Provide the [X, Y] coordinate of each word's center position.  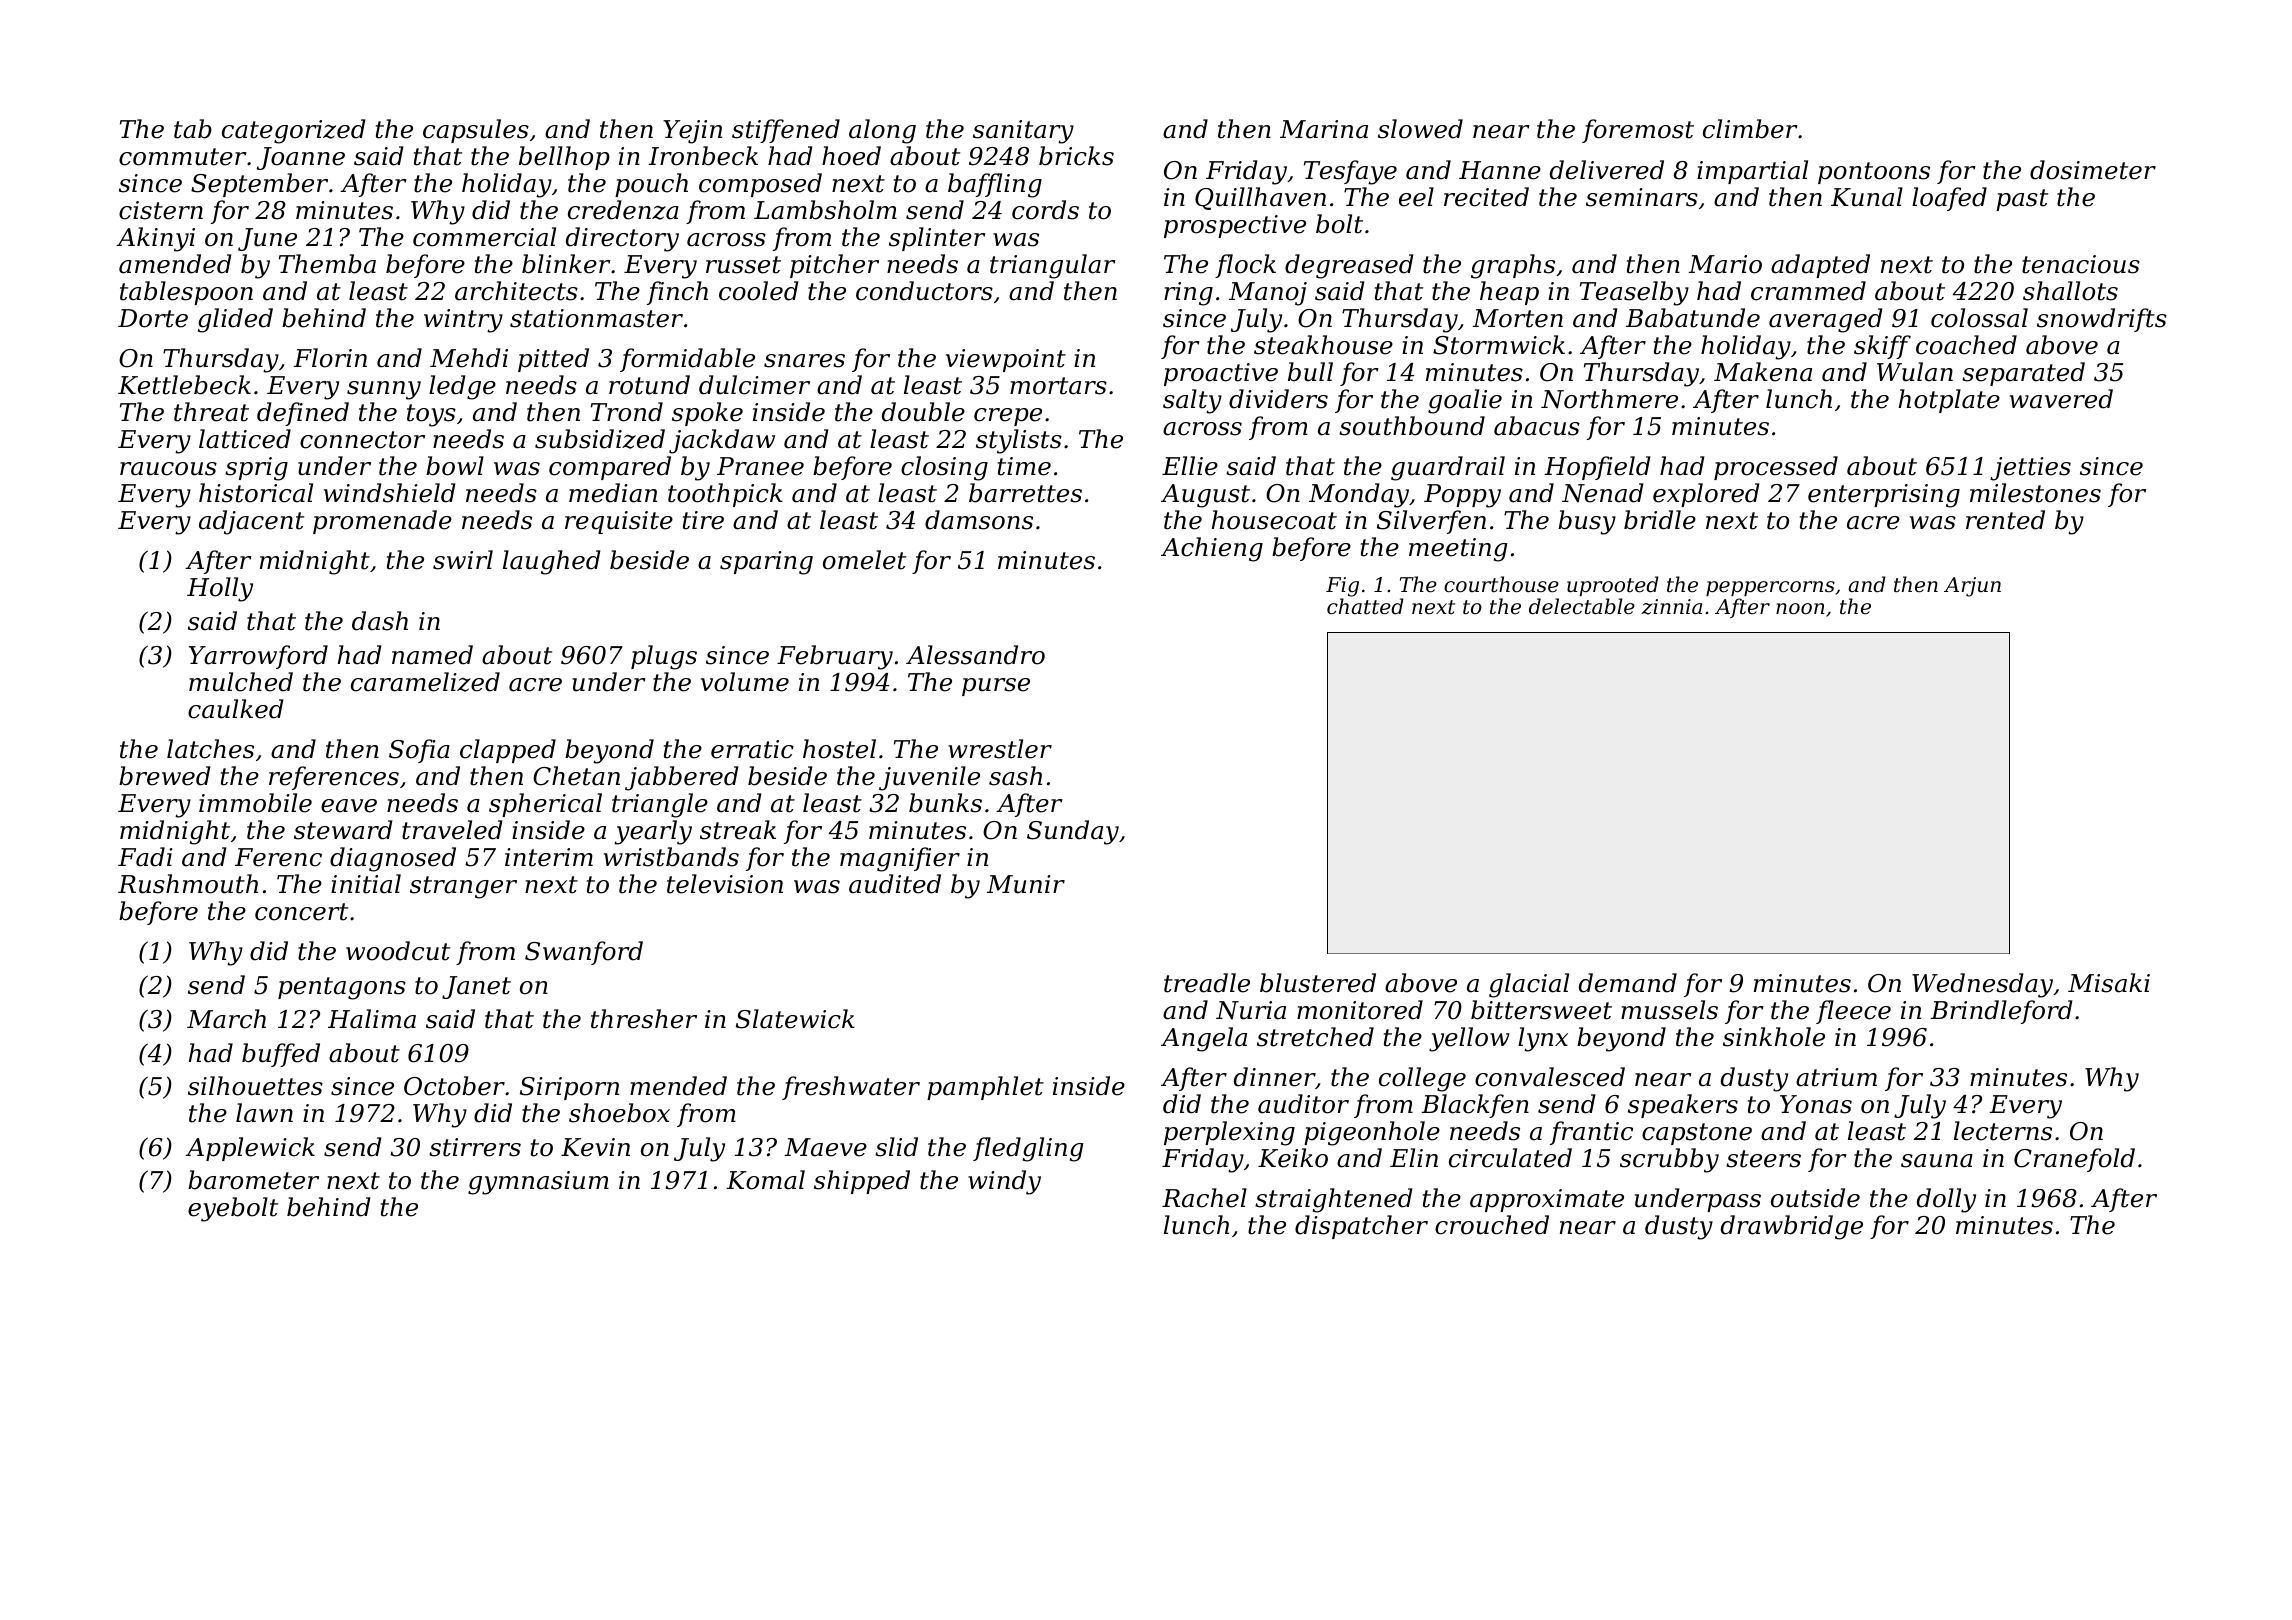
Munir [1026, 884]
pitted [553, 360]
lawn [264, 1113]
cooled [758, 291]
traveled [452, 830]
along [882, 131]
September [259, 185]
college [1422, 1079]
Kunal [1867, 197]
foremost [1638, 131]
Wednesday [1982, 985]
